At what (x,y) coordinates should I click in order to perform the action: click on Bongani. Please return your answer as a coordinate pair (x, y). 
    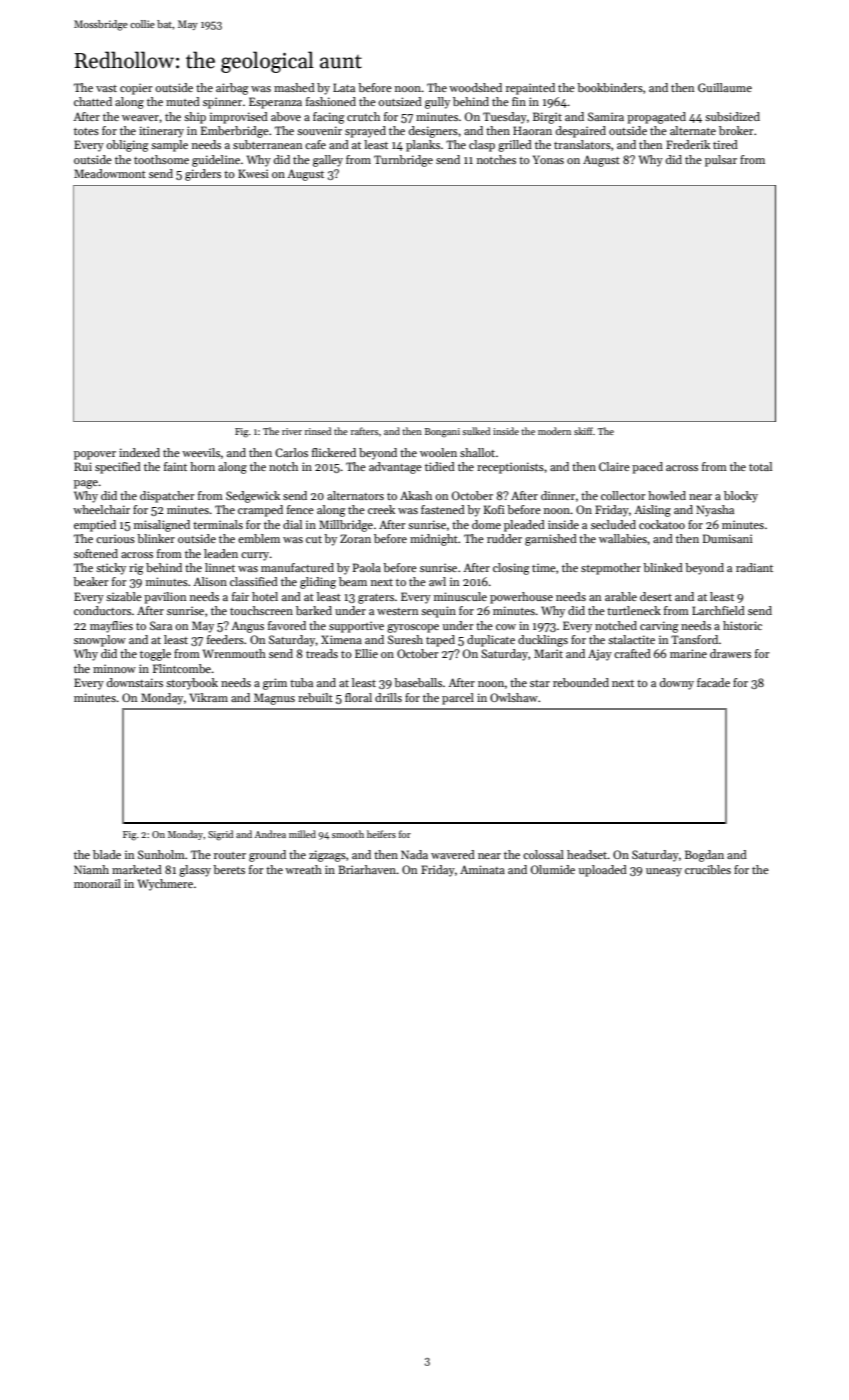
    Looking at the image, I should click on (442, 433).
